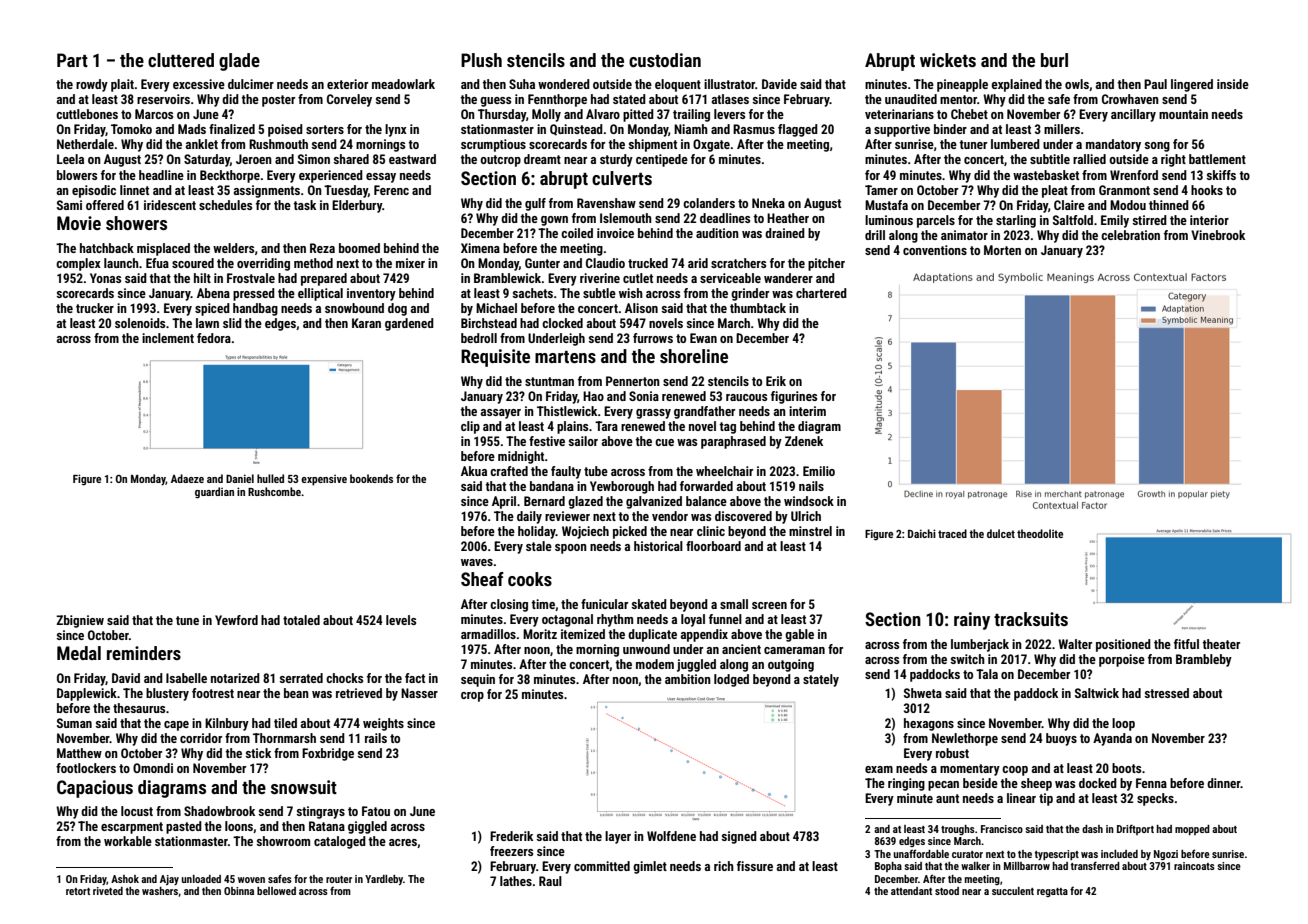 Image resolution: width=1308 pixels, height=924 pixels. I want to click on rails, so click(376, 738).
